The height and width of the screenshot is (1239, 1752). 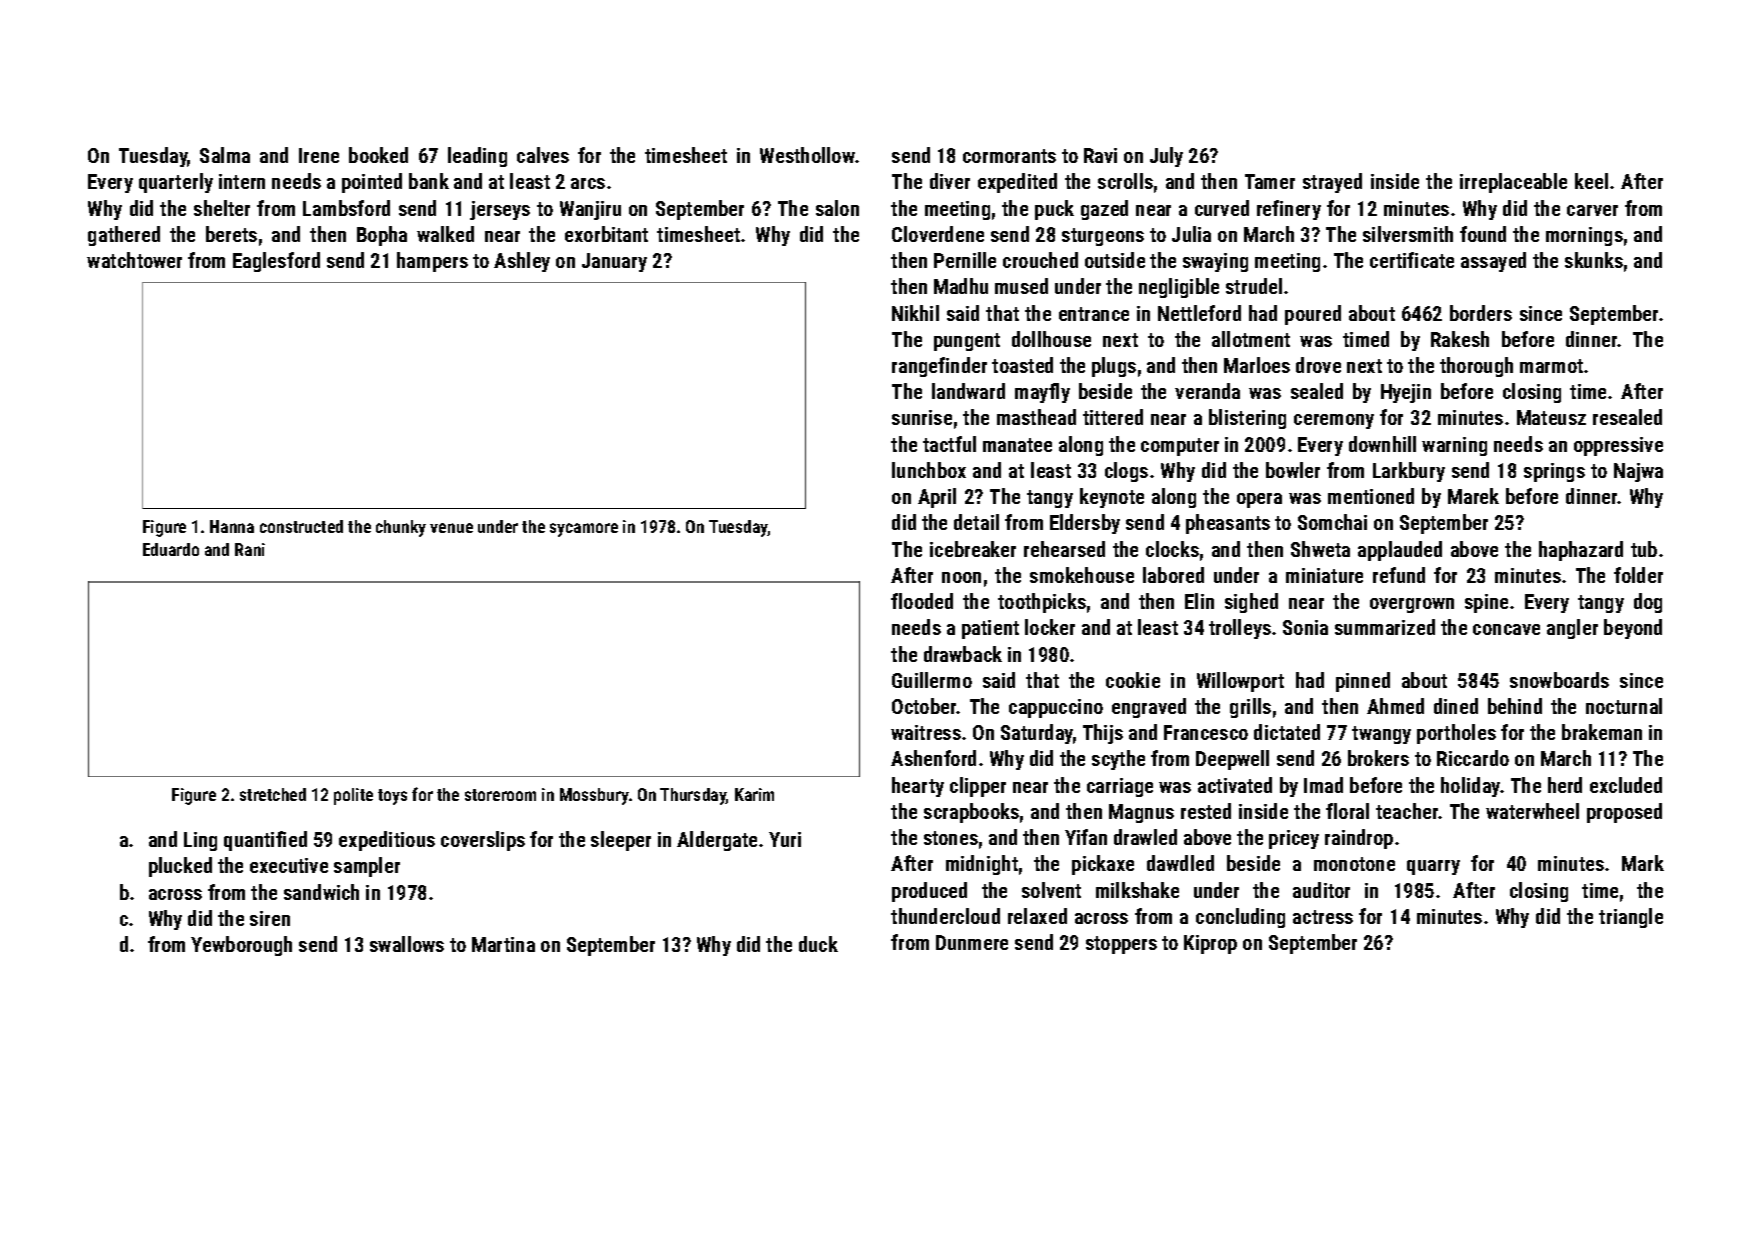 What do you see at coordinates (1120, 787) in the screenshot?
I see `carriage` at bounding box center [1120, 787].
